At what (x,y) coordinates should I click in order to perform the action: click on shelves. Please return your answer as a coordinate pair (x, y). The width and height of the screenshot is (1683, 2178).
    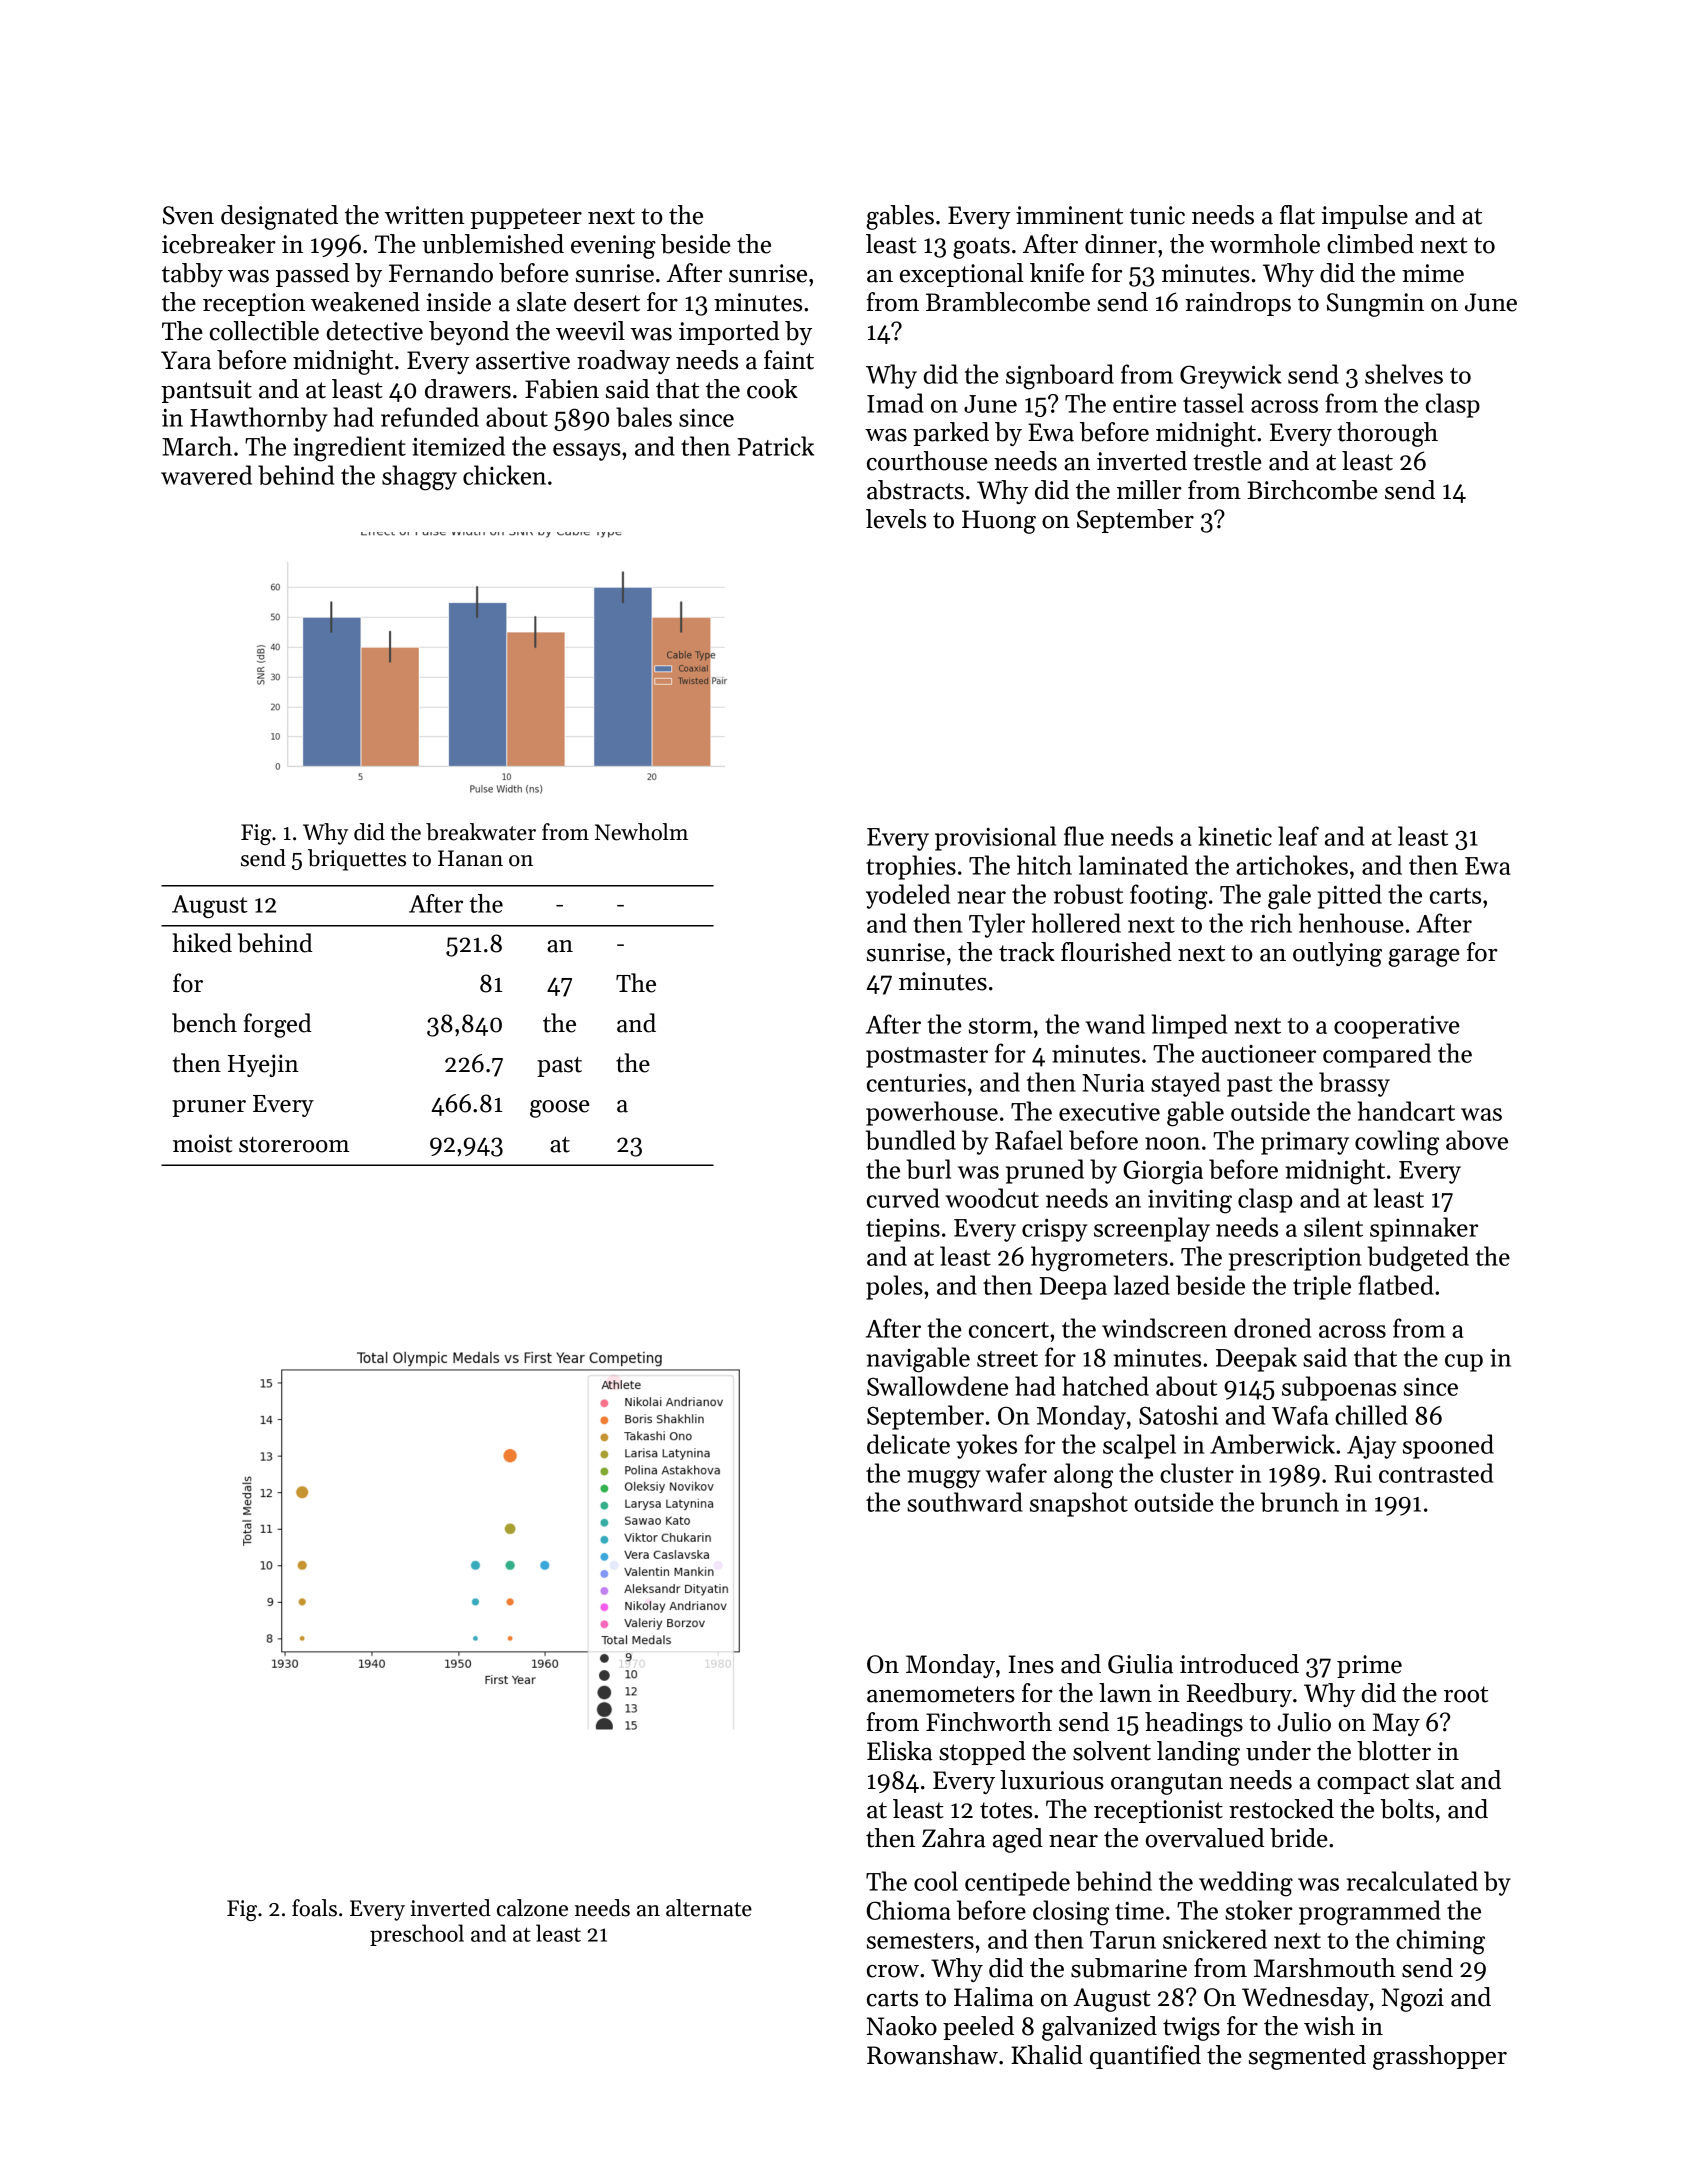
    Looking at the image, I should click on (1404, 374).
